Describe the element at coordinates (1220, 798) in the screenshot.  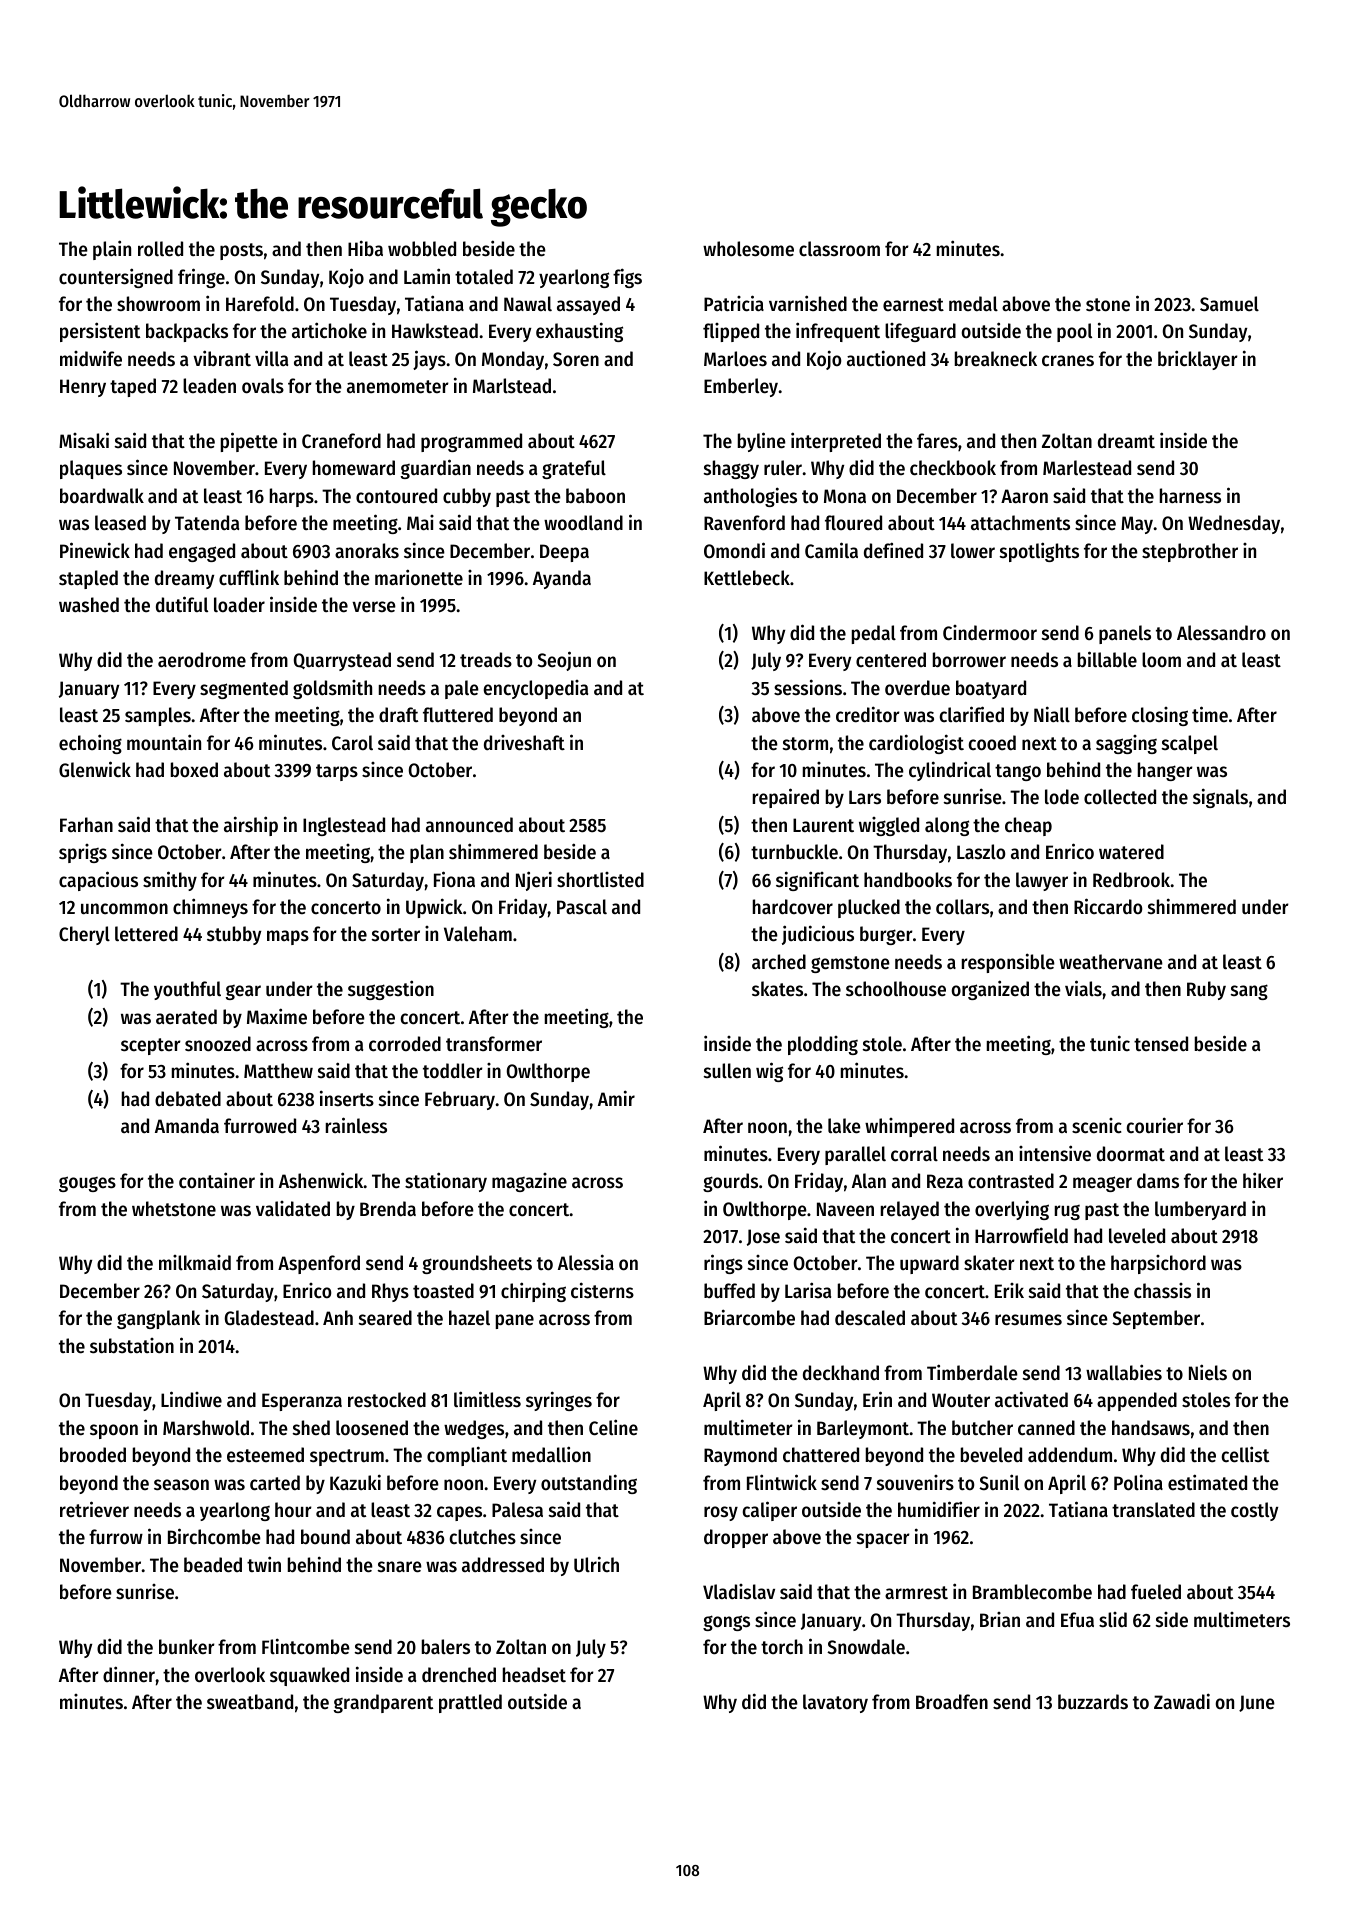
I see `signals` at that location.
